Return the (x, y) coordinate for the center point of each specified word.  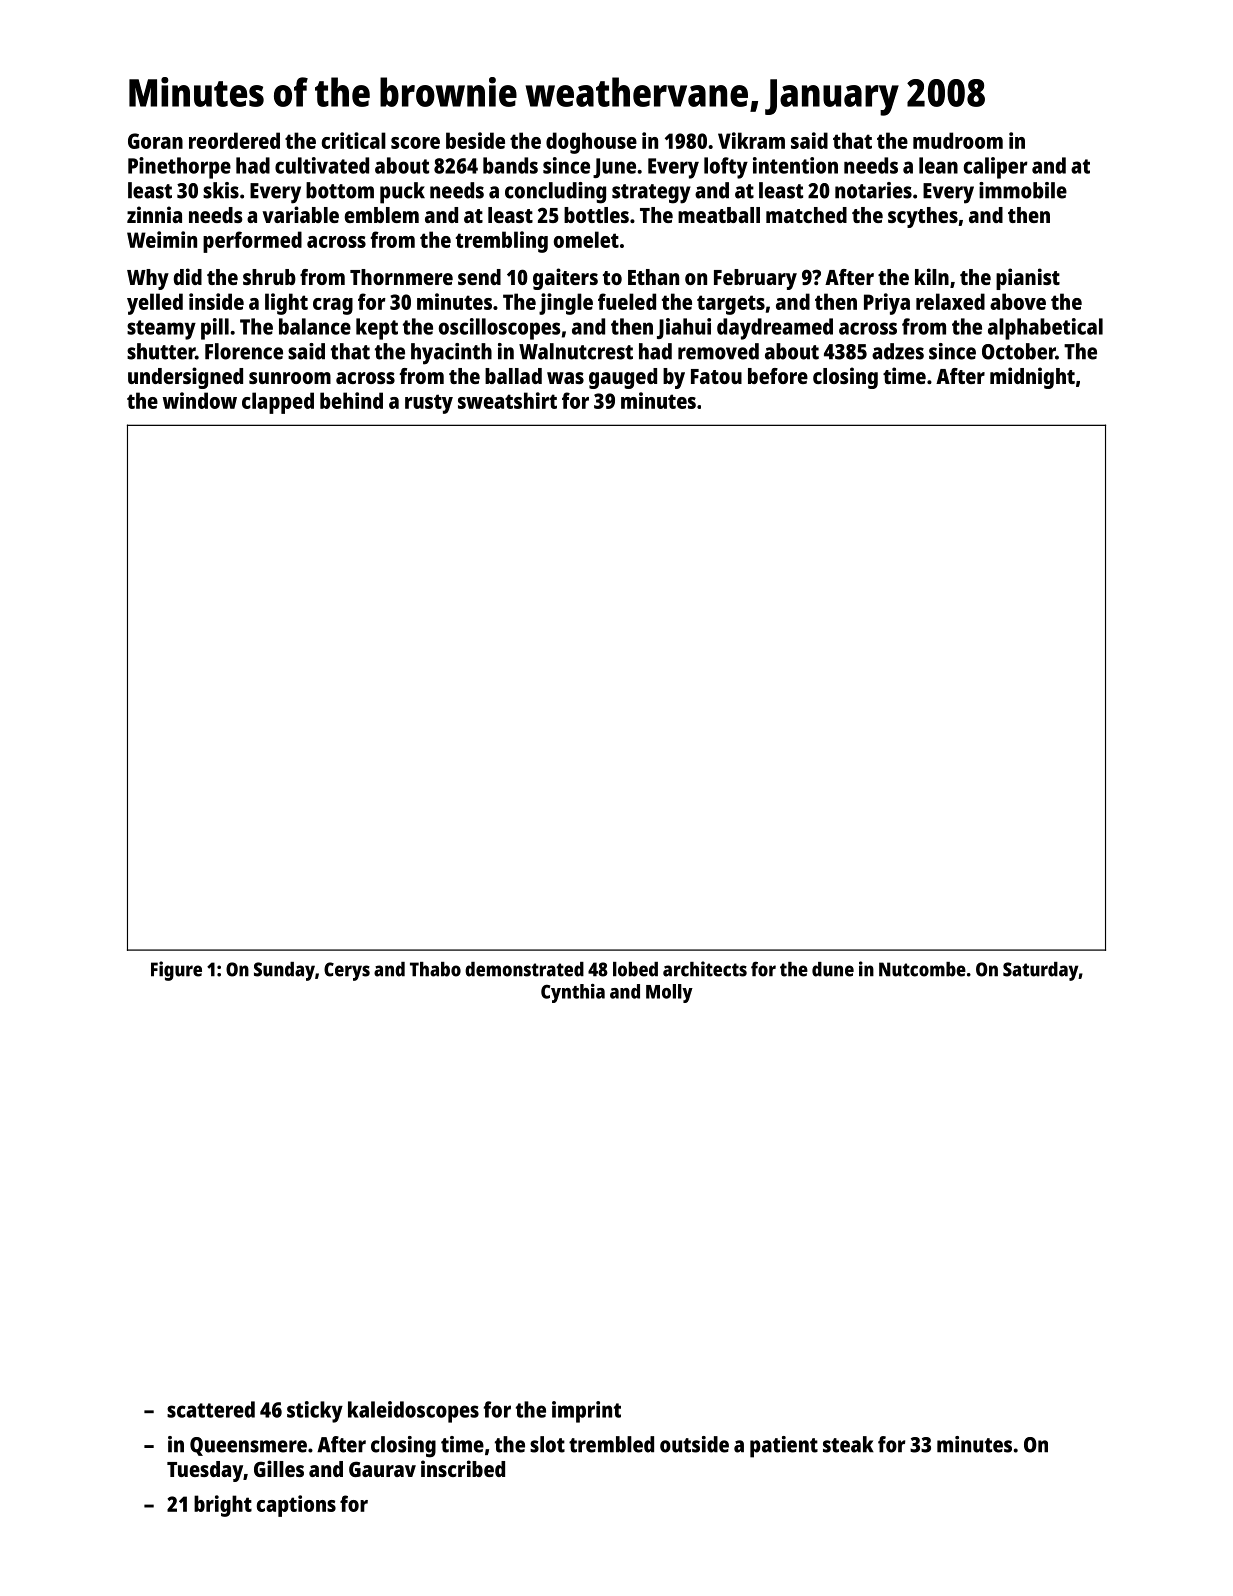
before (778, 376)
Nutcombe (922, 969)
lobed (635, 969)
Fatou (716, 376)
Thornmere (401, 277)
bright (223, 1506)
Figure (176, 971)
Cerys (347, 971)
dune (833, 969)
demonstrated (524, 969)
